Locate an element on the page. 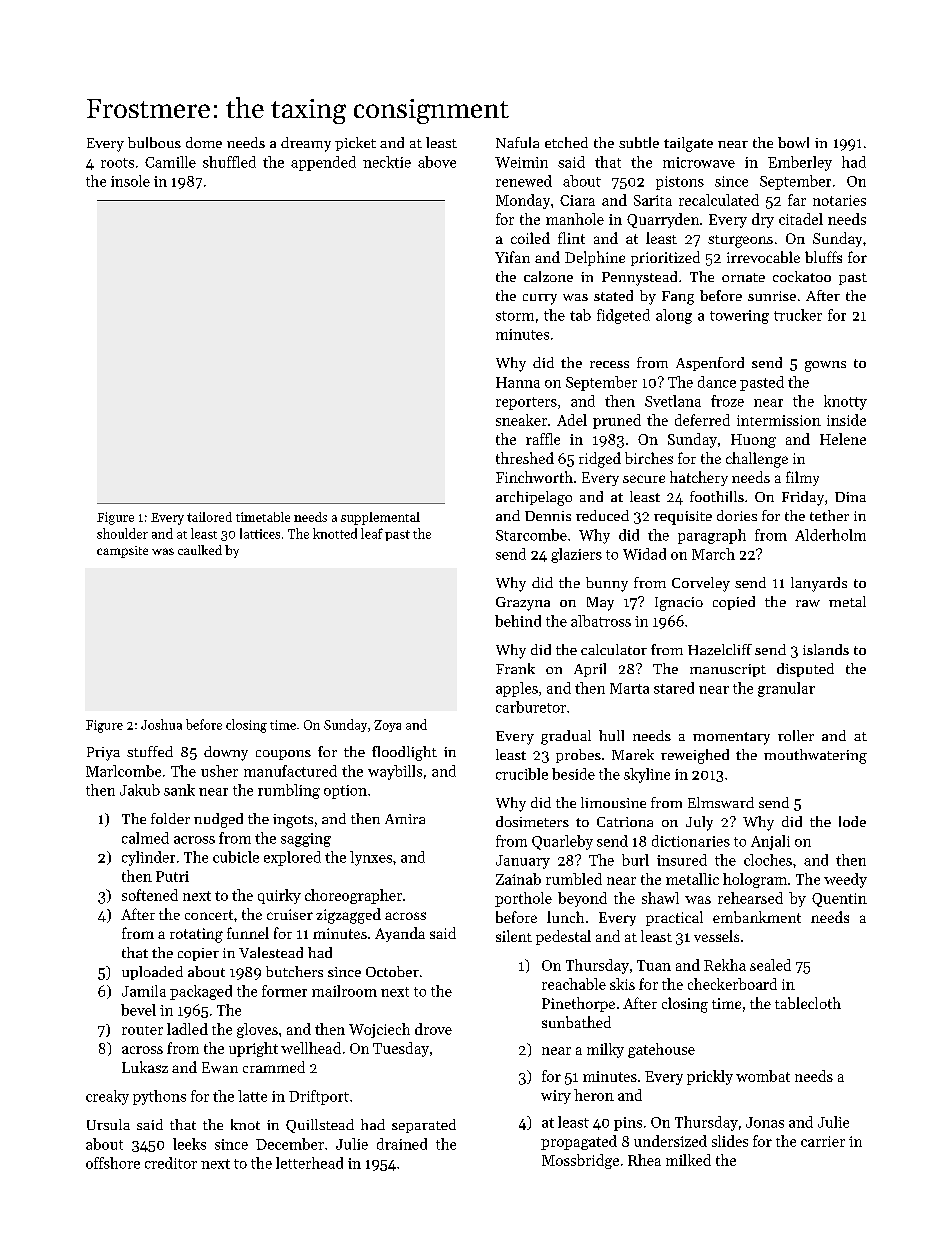  shuffled is located at coordinates (229, 162).
